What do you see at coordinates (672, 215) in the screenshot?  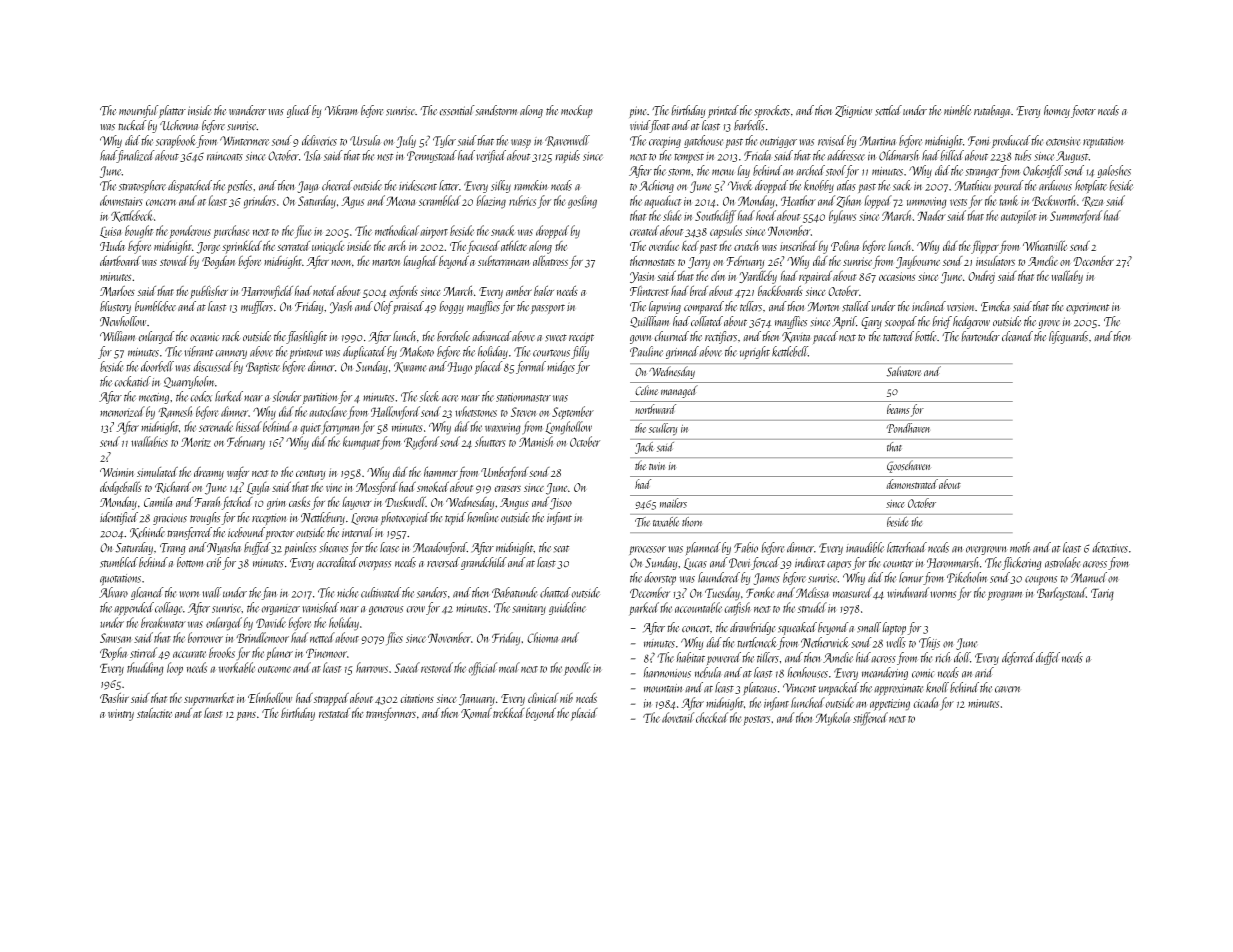 I see `slide` at bounding box center [672, 215].
